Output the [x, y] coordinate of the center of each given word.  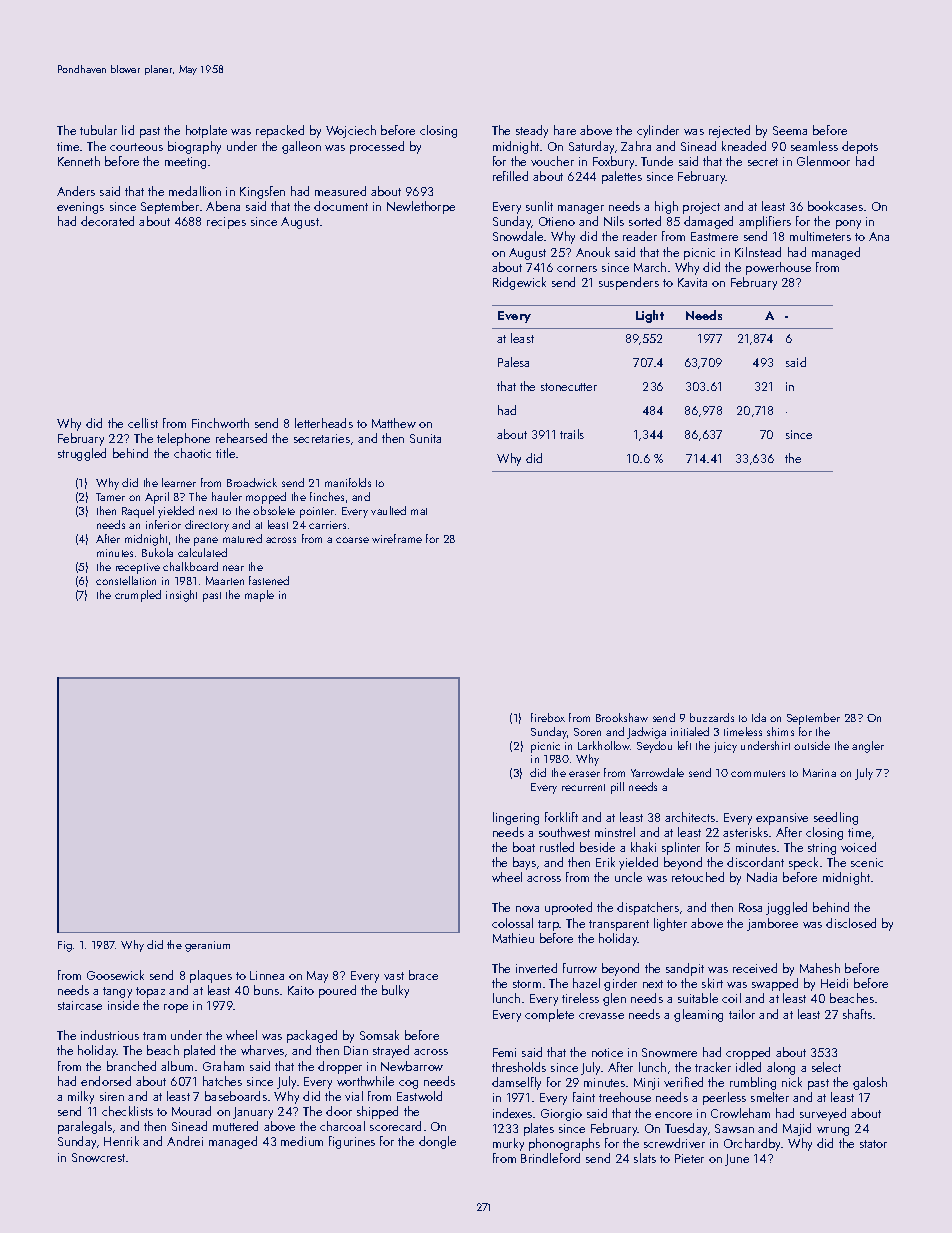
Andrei [185, 1141]
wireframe [397, 538]
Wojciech [351, 131]
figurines [352, 1142]
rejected [729, 131]
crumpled [138, 596]
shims [780, 731]
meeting [185, 163]
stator [873, 1144]
